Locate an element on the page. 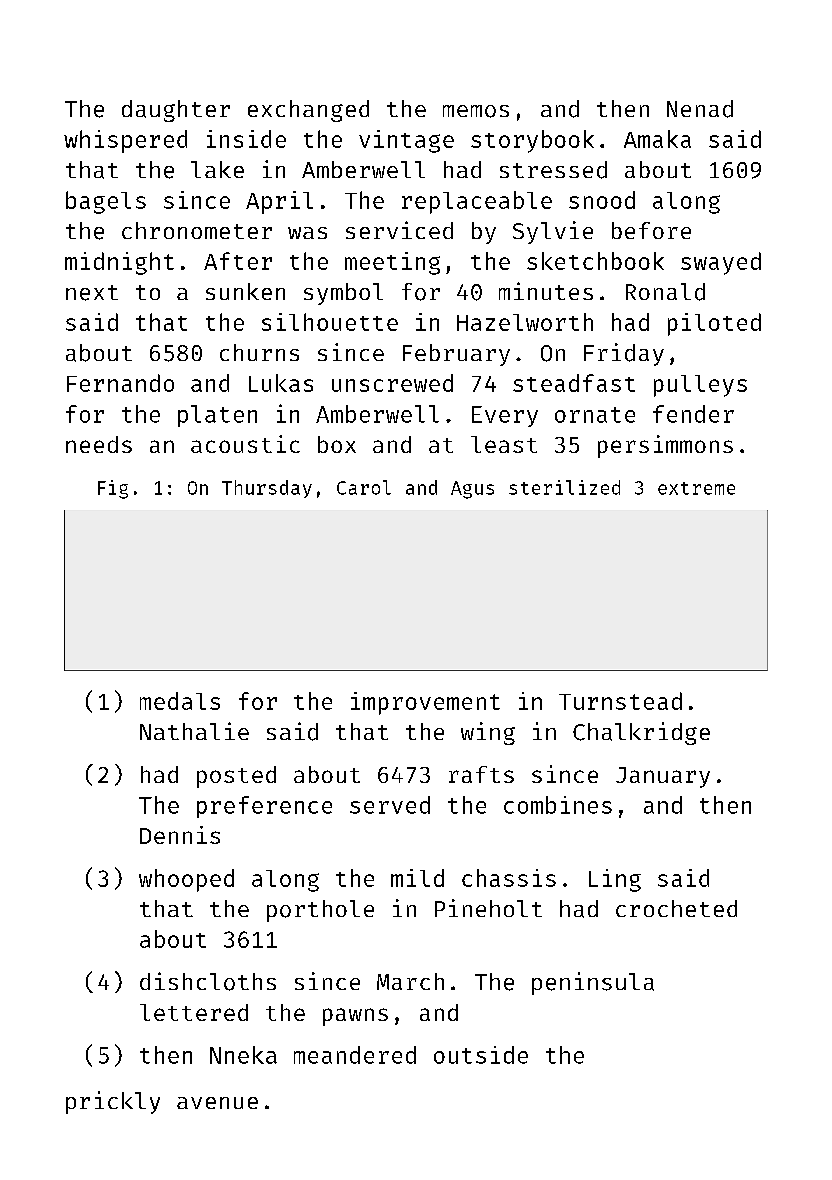  improvement is located at coordinates (425, 703).
